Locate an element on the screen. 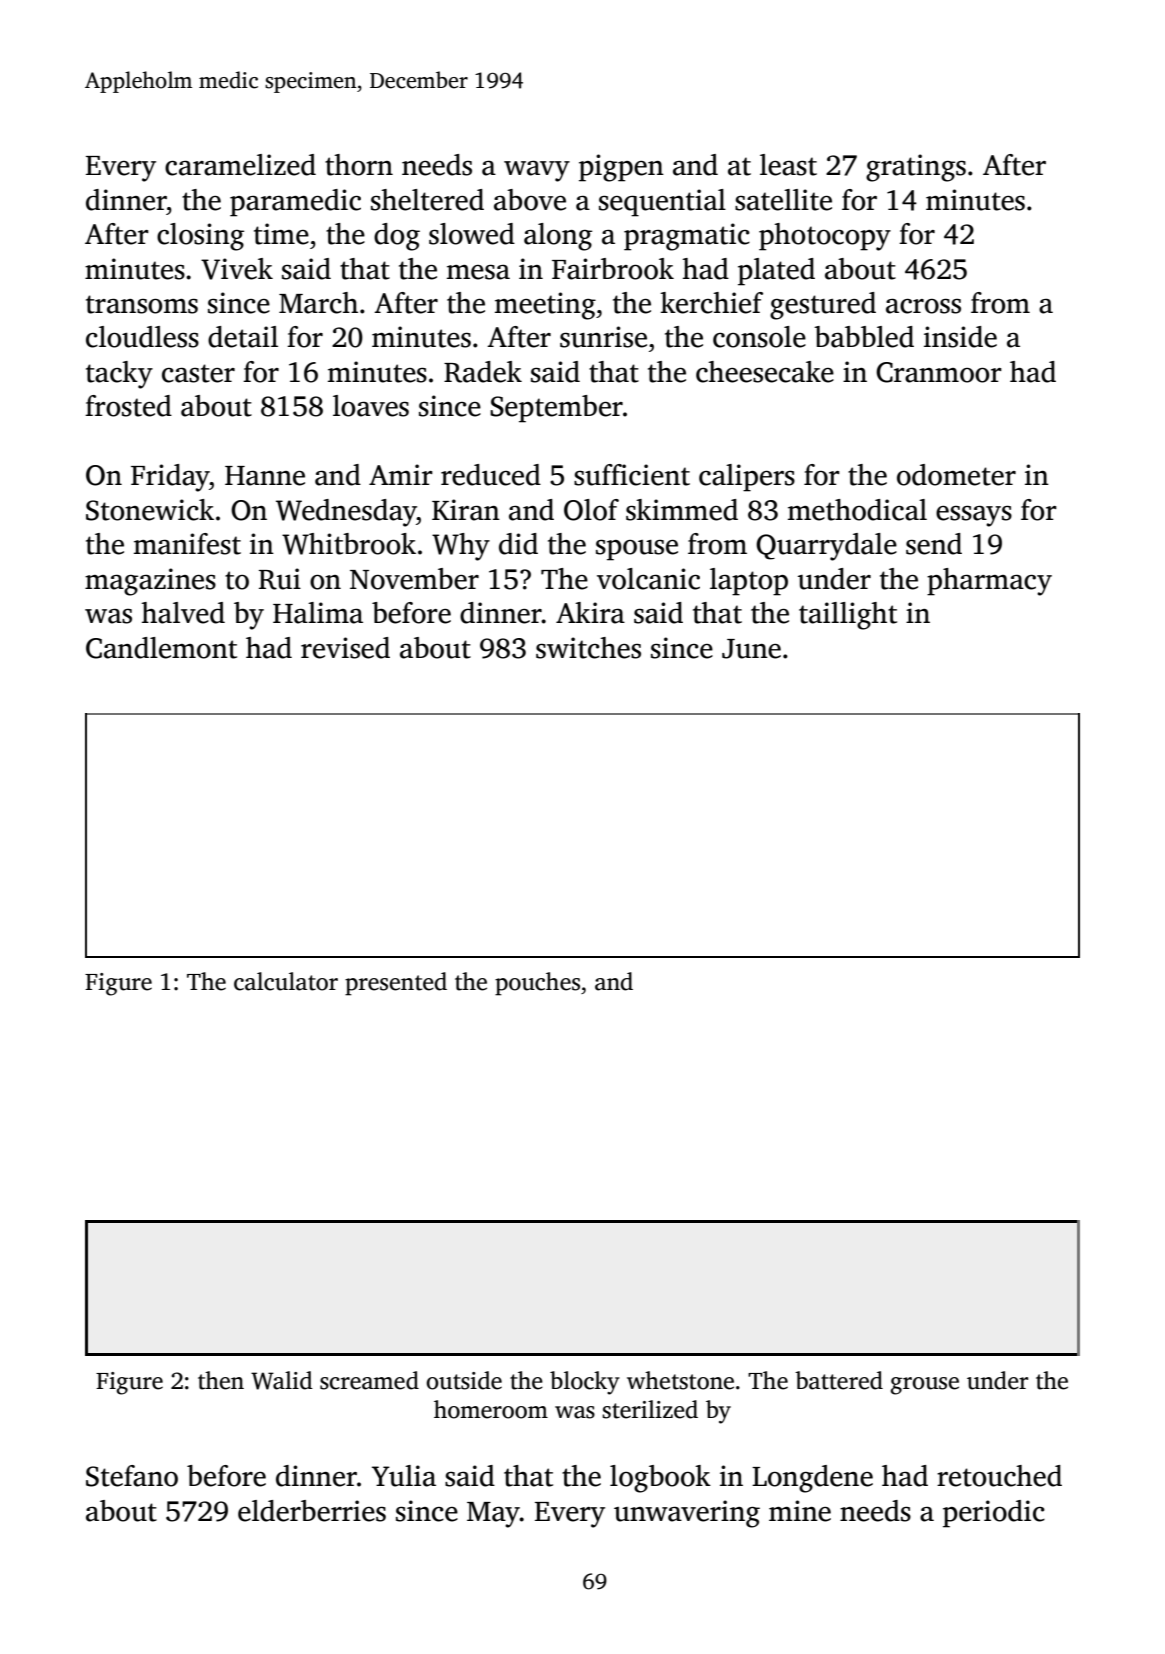 The height and width of the screenshot is (1654, 1165). Candlemont is located at coordinates (161, 648).
